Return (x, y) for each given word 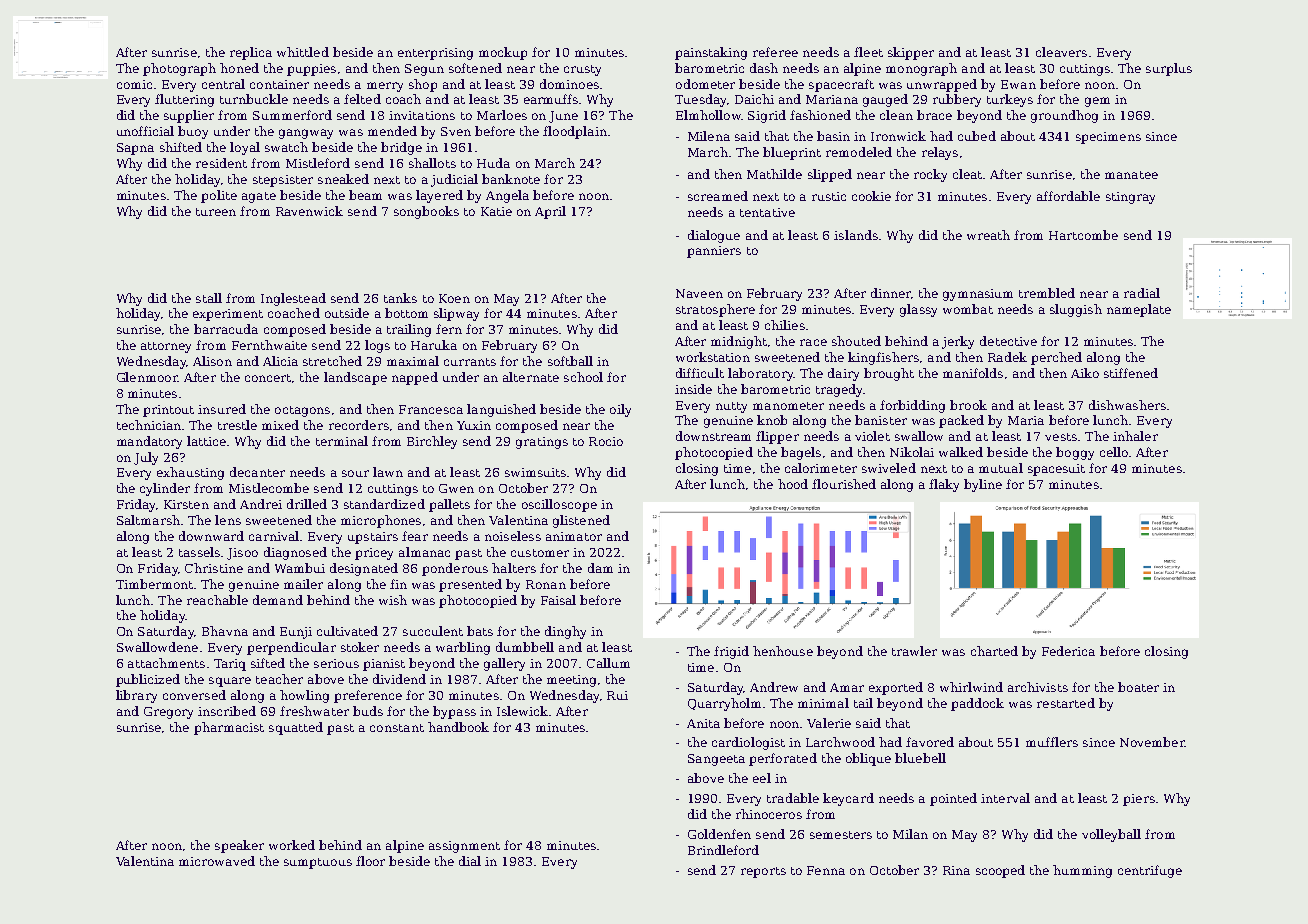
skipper (911, 53)
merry (385, 87)
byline (983, 485)
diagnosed (295, 553)
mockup (503, 53)
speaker (239, 846)
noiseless (513, 536)
